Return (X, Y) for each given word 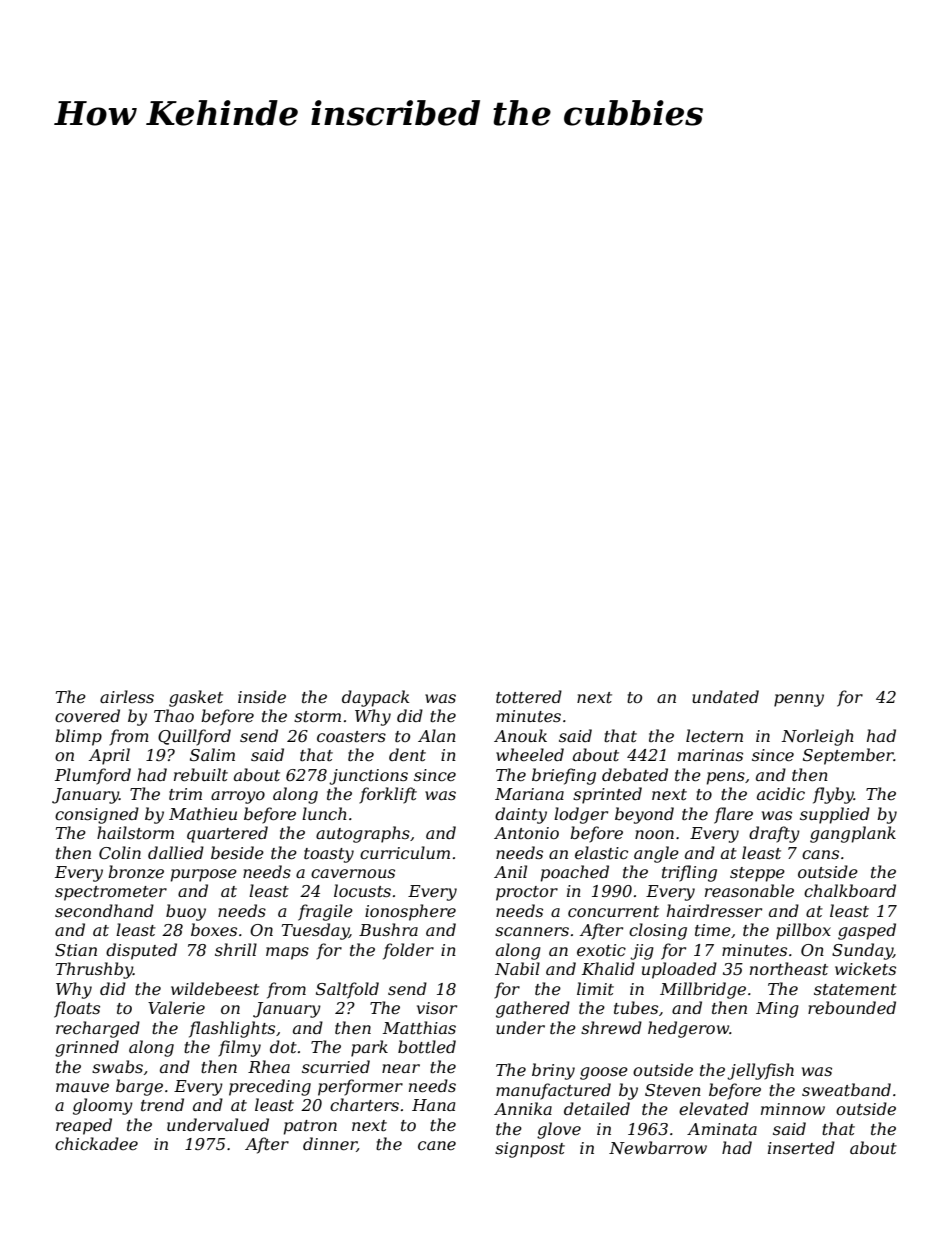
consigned (97, 815)
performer (360, 1087)
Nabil (517, 968)
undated (725, 696)
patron (310, 1127)
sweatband (846, 1089)
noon (654, 834)
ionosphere (410, 912)
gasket (196, 698)
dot (283, 1046)
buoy (186, 912)
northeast (789, 968)
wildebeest (215, 988)
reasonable (749, 890)
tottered (529, 696)
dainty (521, 815)
